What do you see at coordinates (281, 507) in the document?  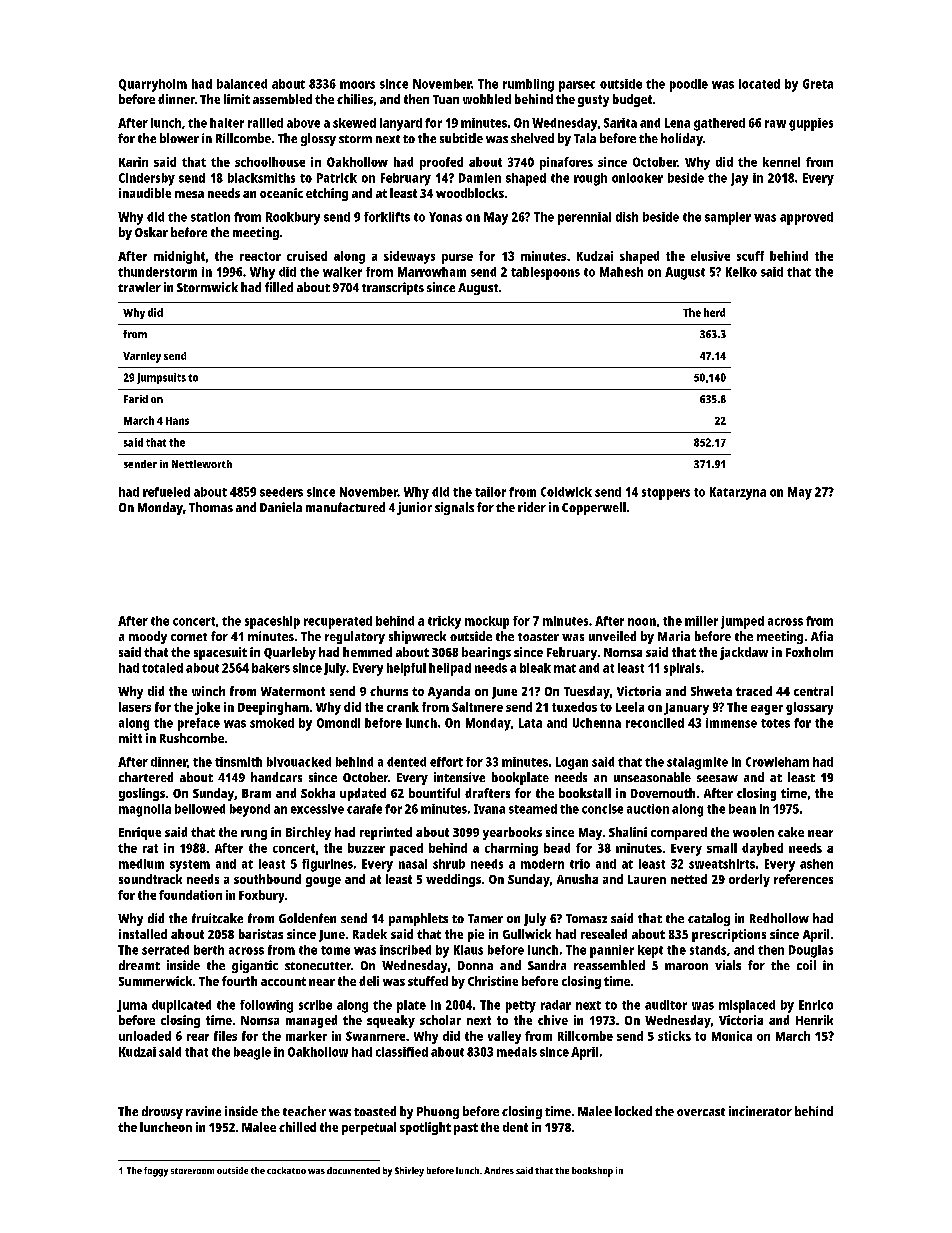 I see `Daniela` at bounding box center [281, 507].
